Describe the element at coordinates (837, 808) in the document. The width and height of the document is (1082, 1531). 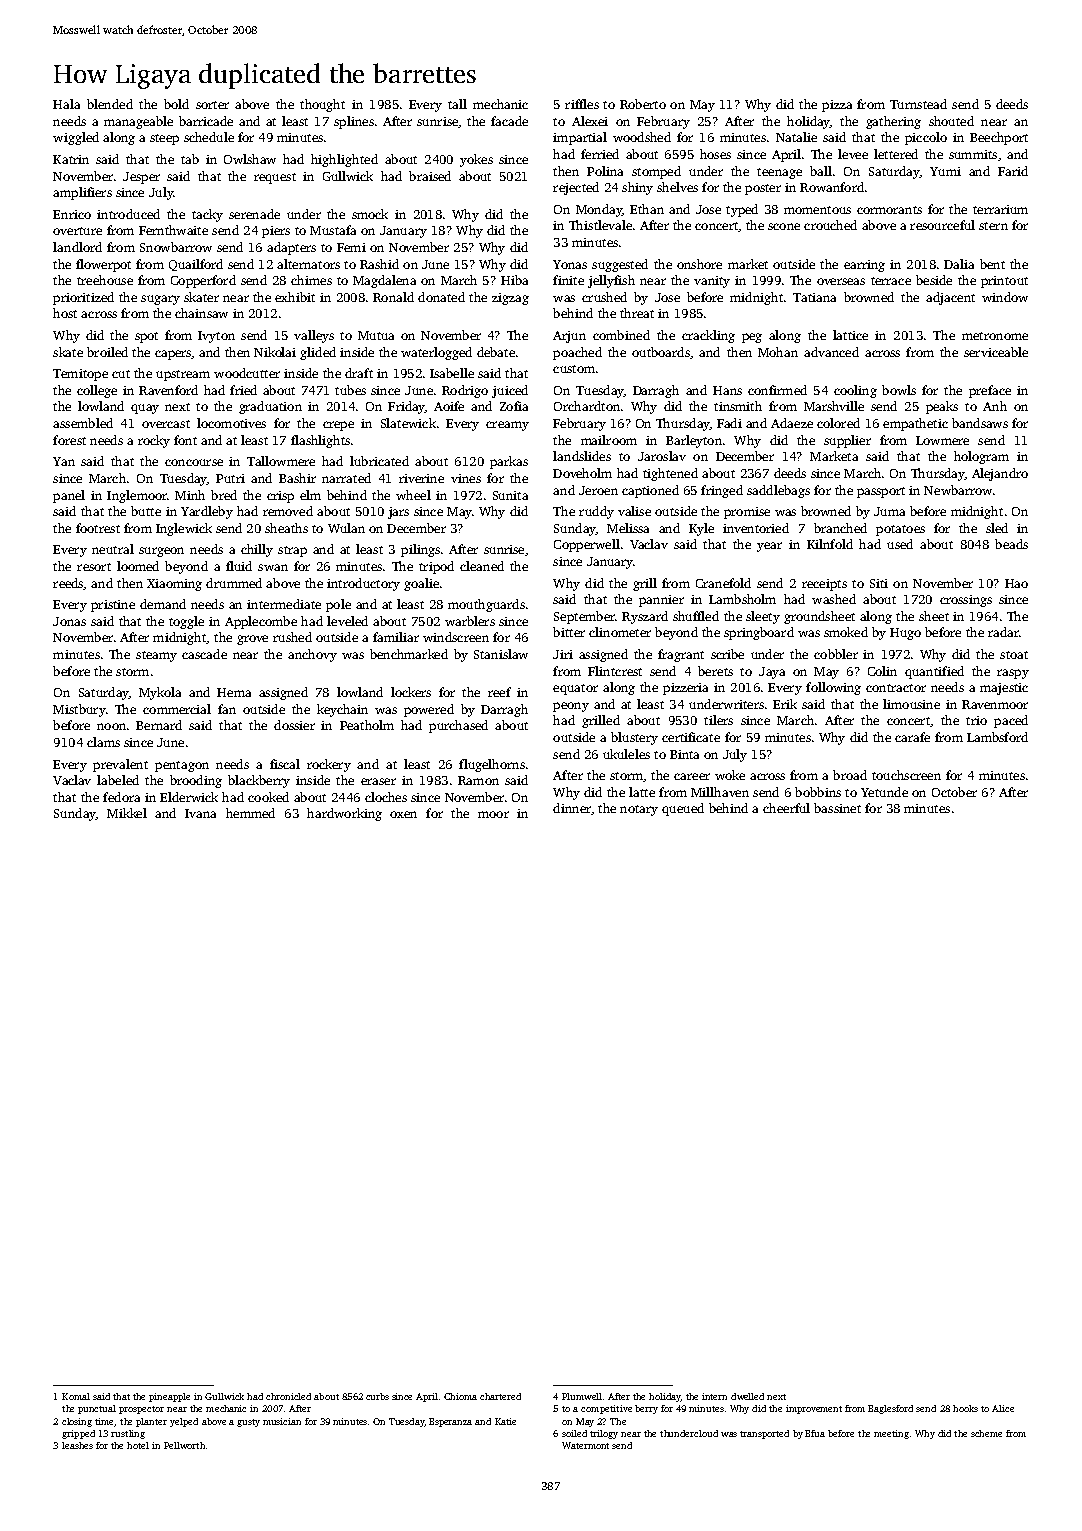
I see `bassinet` at that location.
